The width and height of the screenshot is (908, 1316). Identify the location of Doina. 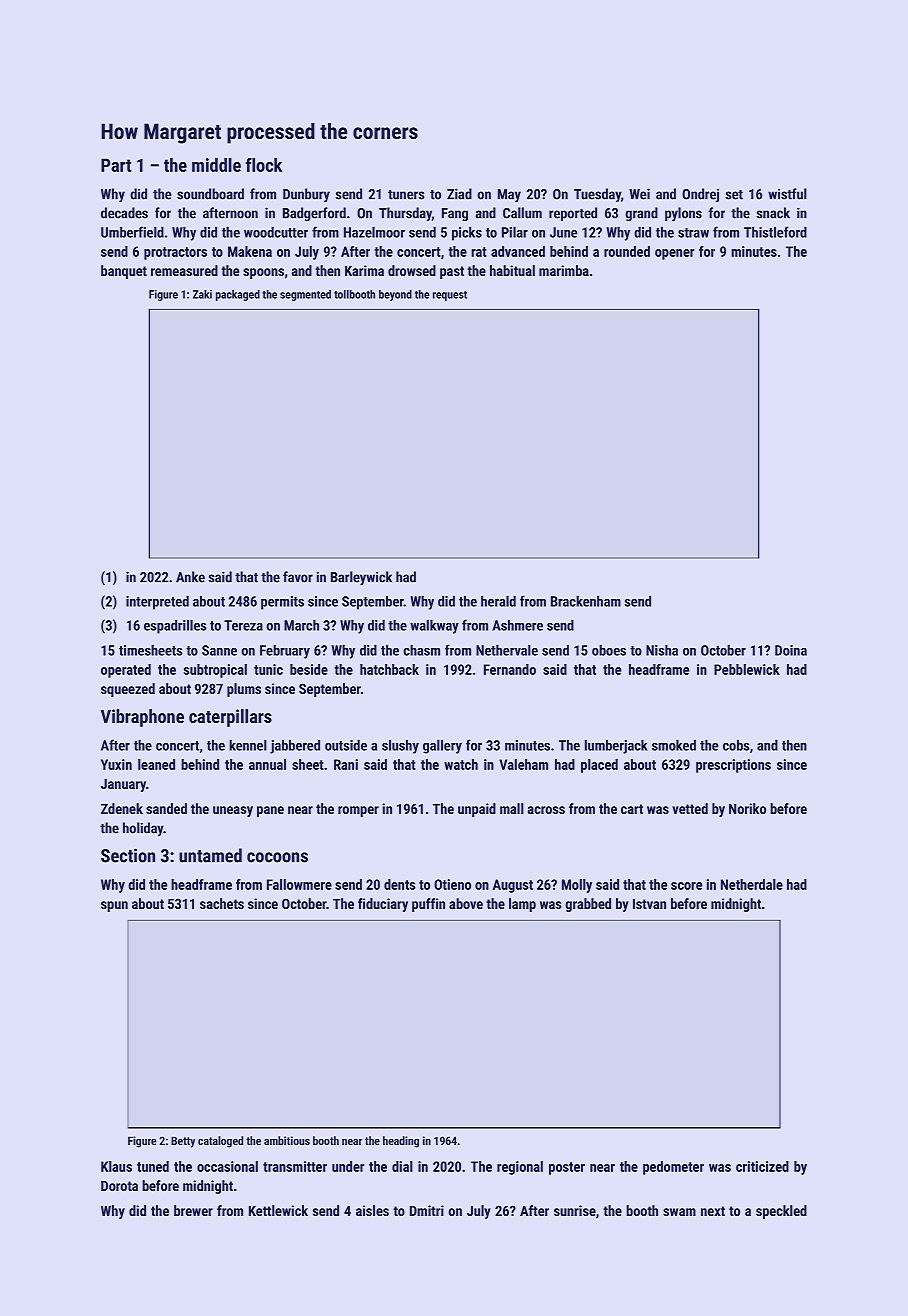
(791, 650).
